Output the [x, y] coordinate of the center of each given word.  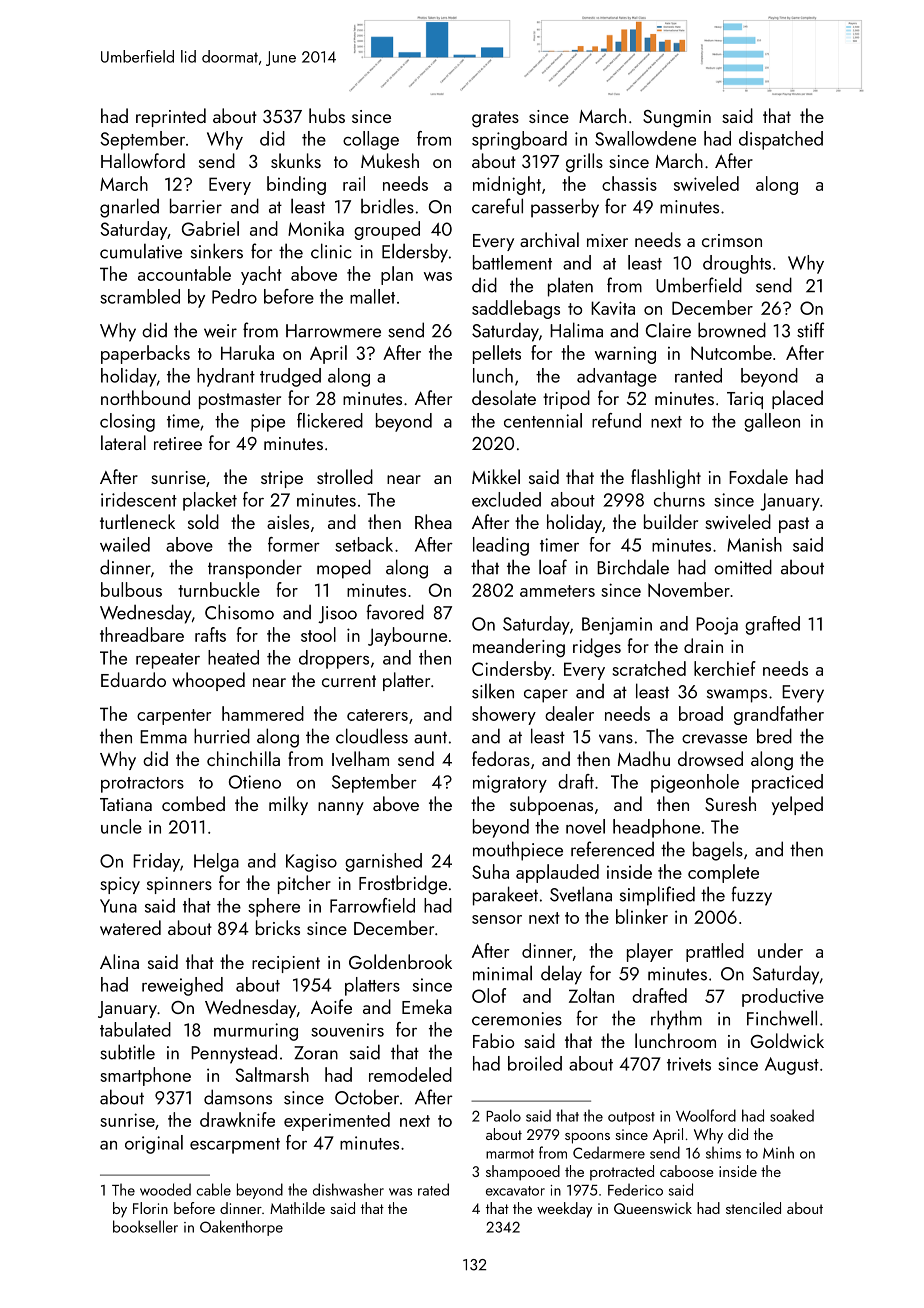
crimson [732, 240]
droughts [737, 264]
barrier [196, 206]
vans [616, 739]
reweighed [182, 986]
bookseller [145, 1226]
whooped [208, 681]
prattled [715, 952]
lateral [123, 442]
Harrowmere [333, 331]
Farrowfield [372, 905]
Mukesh [390, 160]
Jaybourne [407, 636]
